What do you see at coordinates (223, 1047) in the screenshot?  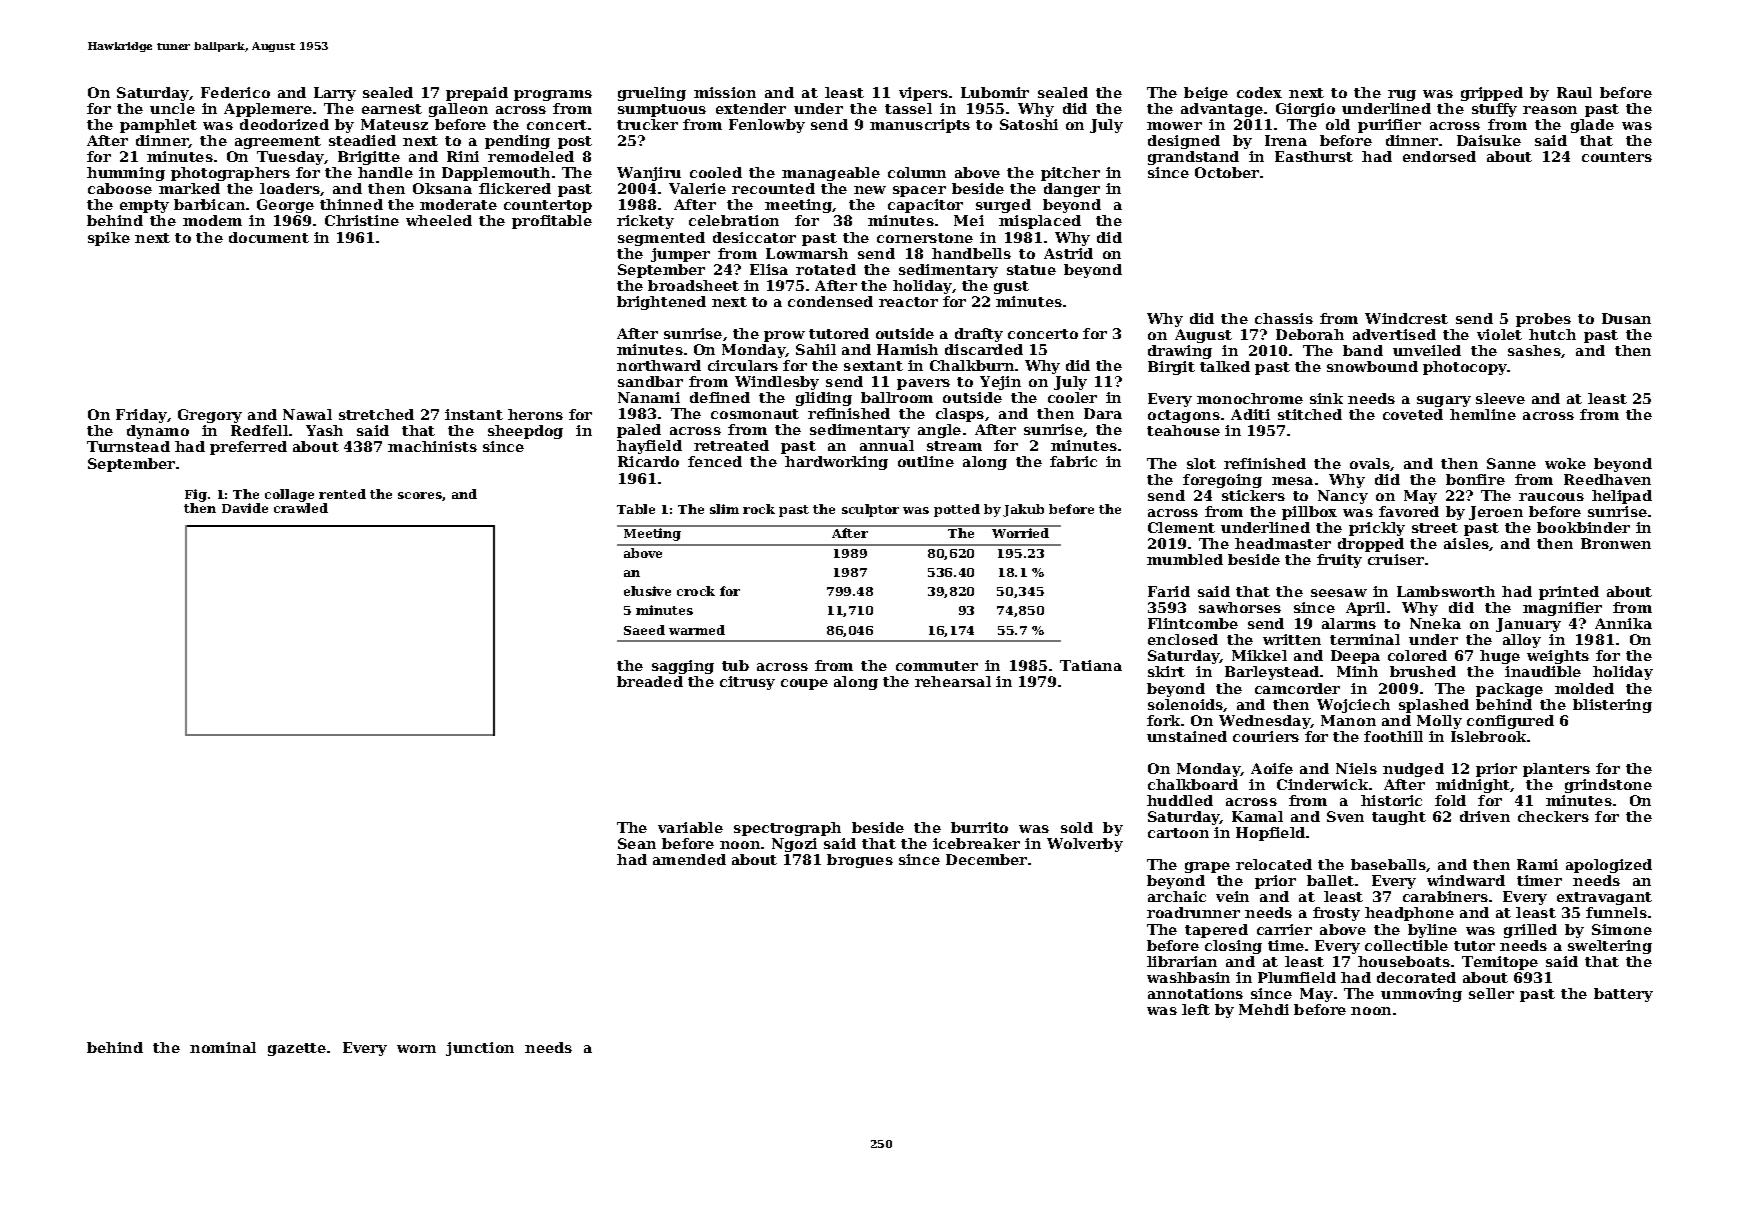 I see `nominal` at bounding box center [223, 1047].
